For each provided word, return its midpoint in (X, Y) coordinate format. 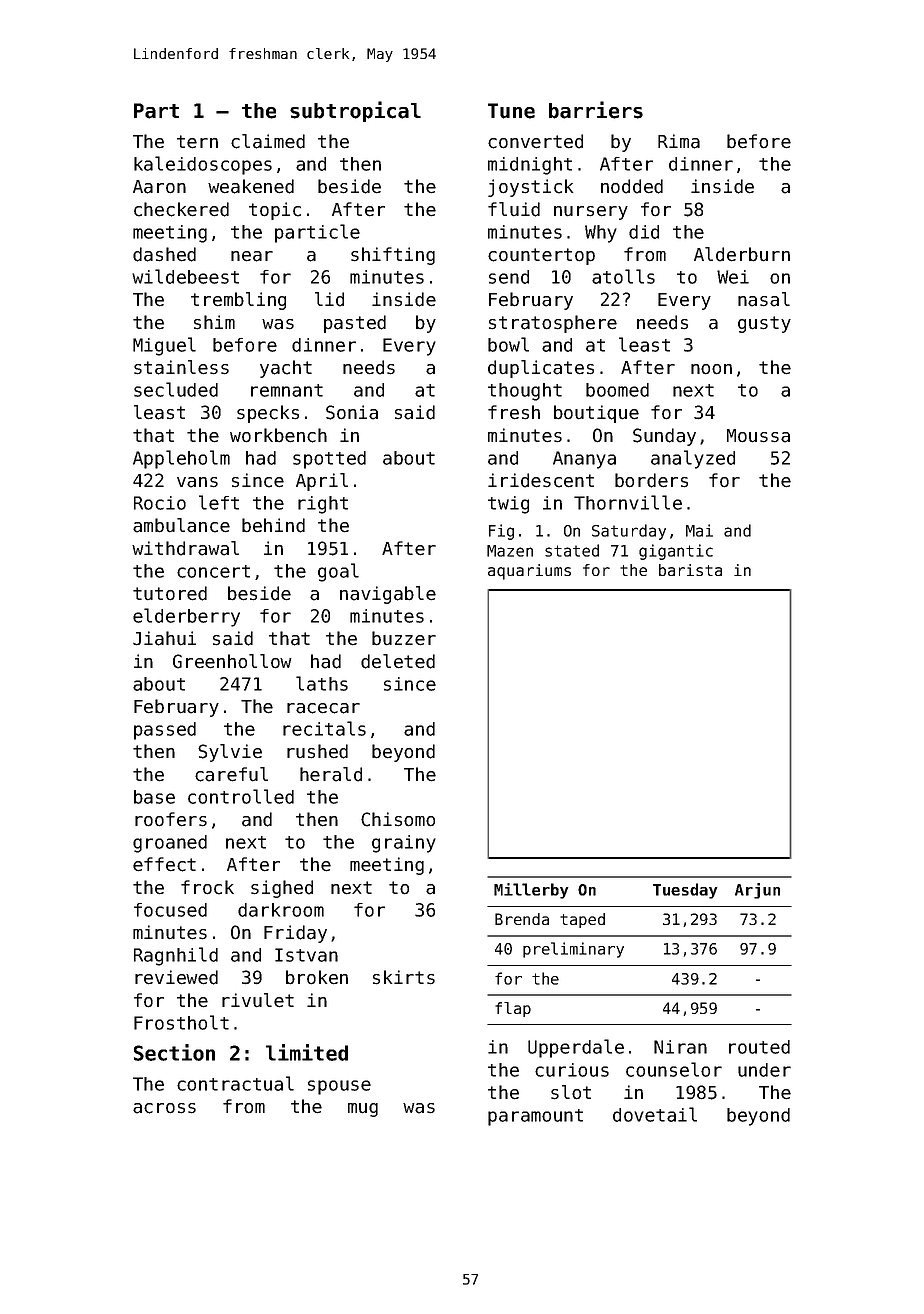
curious (572, 1070)
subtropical (355, 111)
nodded (632, 186)
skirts (404, 977)
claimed (268, 141)
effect (164, 864)
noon (711, 369)
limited (307, 1052)
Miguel (164, 346)
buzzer (404, 638)
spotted (329, 460)
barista (690, 570)
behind (273, 525)
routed (759, 1047)
